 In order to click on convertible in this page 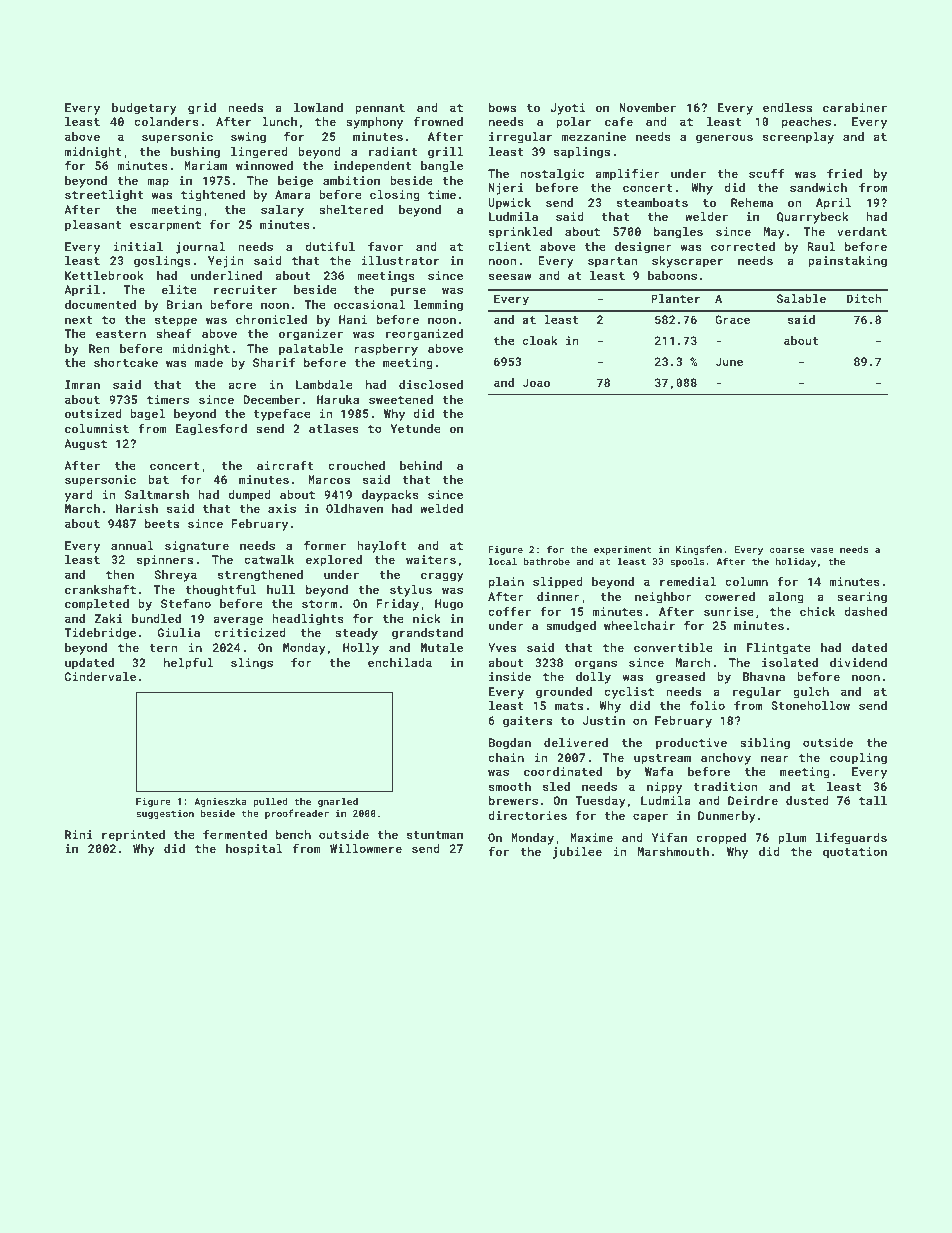, I will do `click(673, 647)`.
